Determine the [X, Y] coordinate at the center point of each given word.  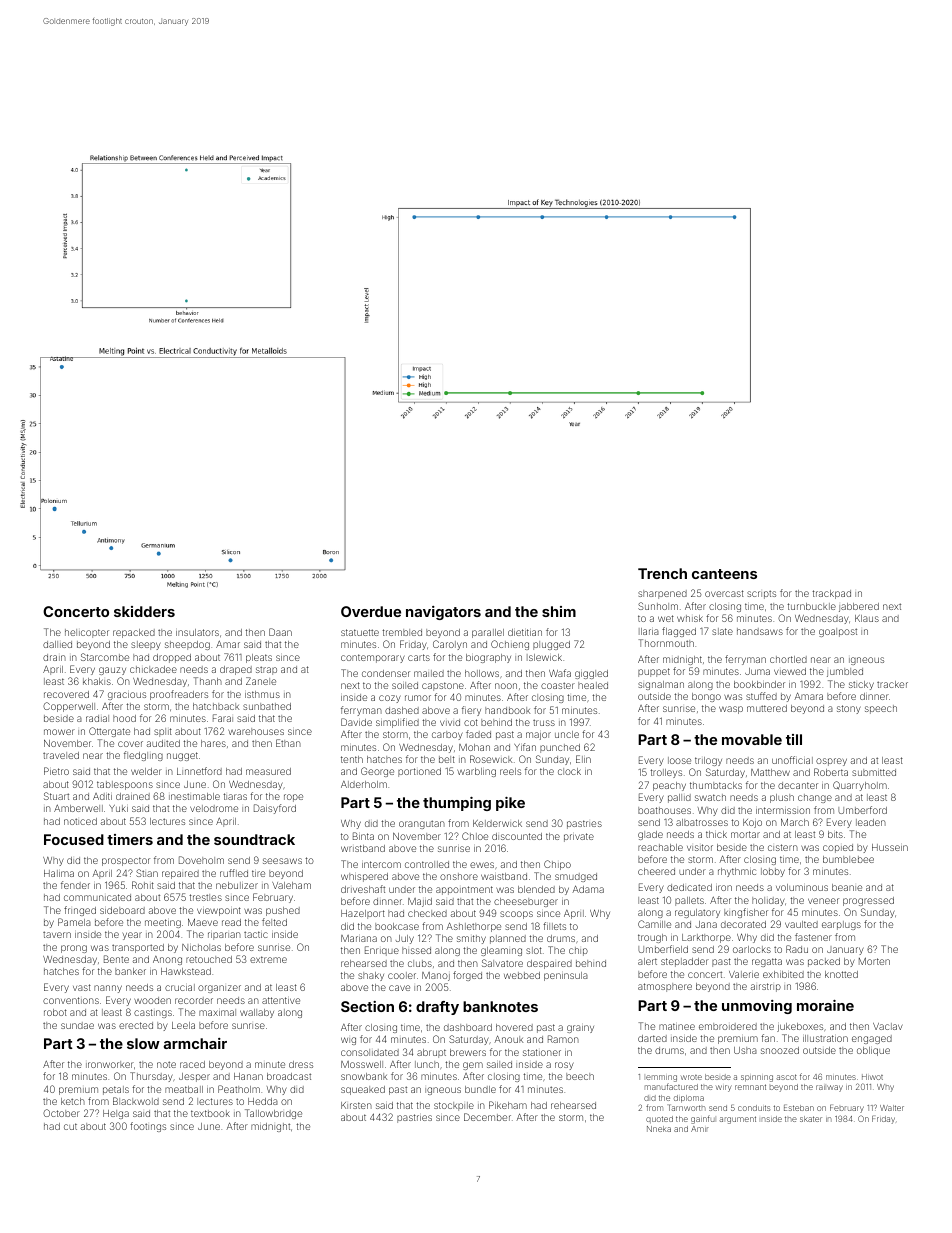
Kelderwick [497, 823]
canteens [724, 574]
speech [881, 709]
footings [148, 1127]
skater [811, 1119]
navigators [443, 613]
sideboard [122, 910]
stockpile [454, 1106]
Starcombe [105, 657]
